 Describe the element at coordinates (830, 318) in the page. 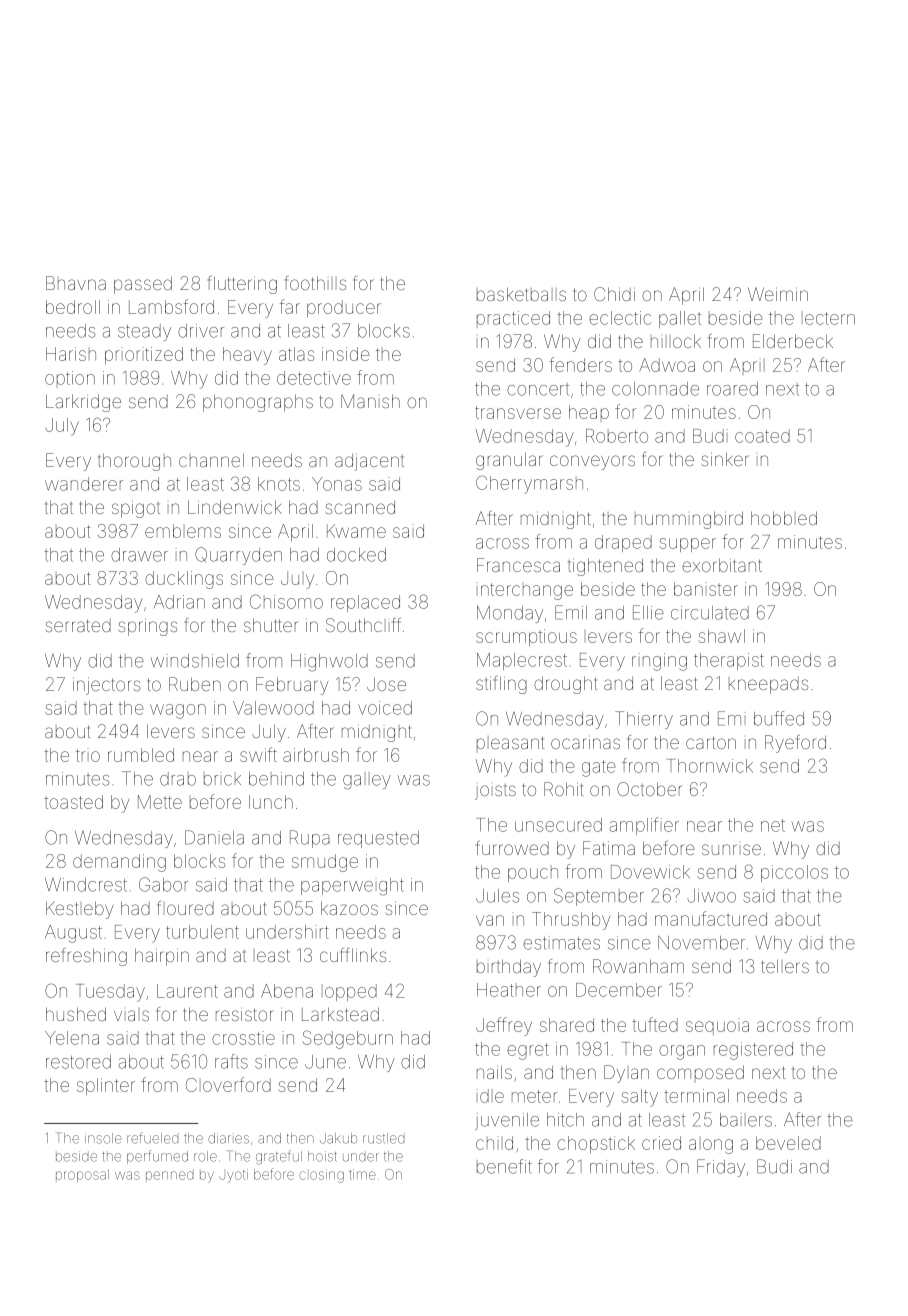

I see `lectern` at that location.
